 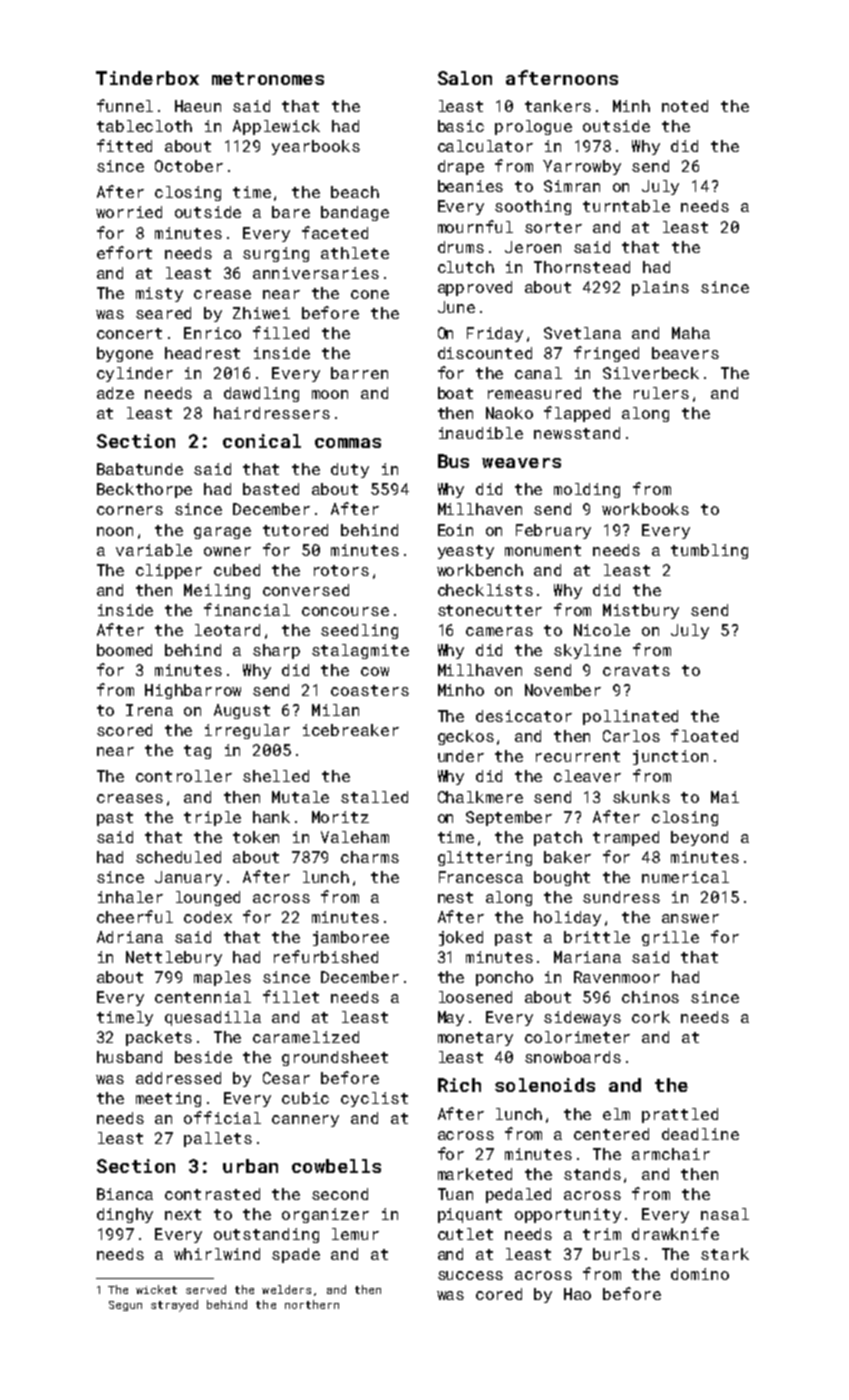 I want to click on boomed, so click(x=124, y=650).
